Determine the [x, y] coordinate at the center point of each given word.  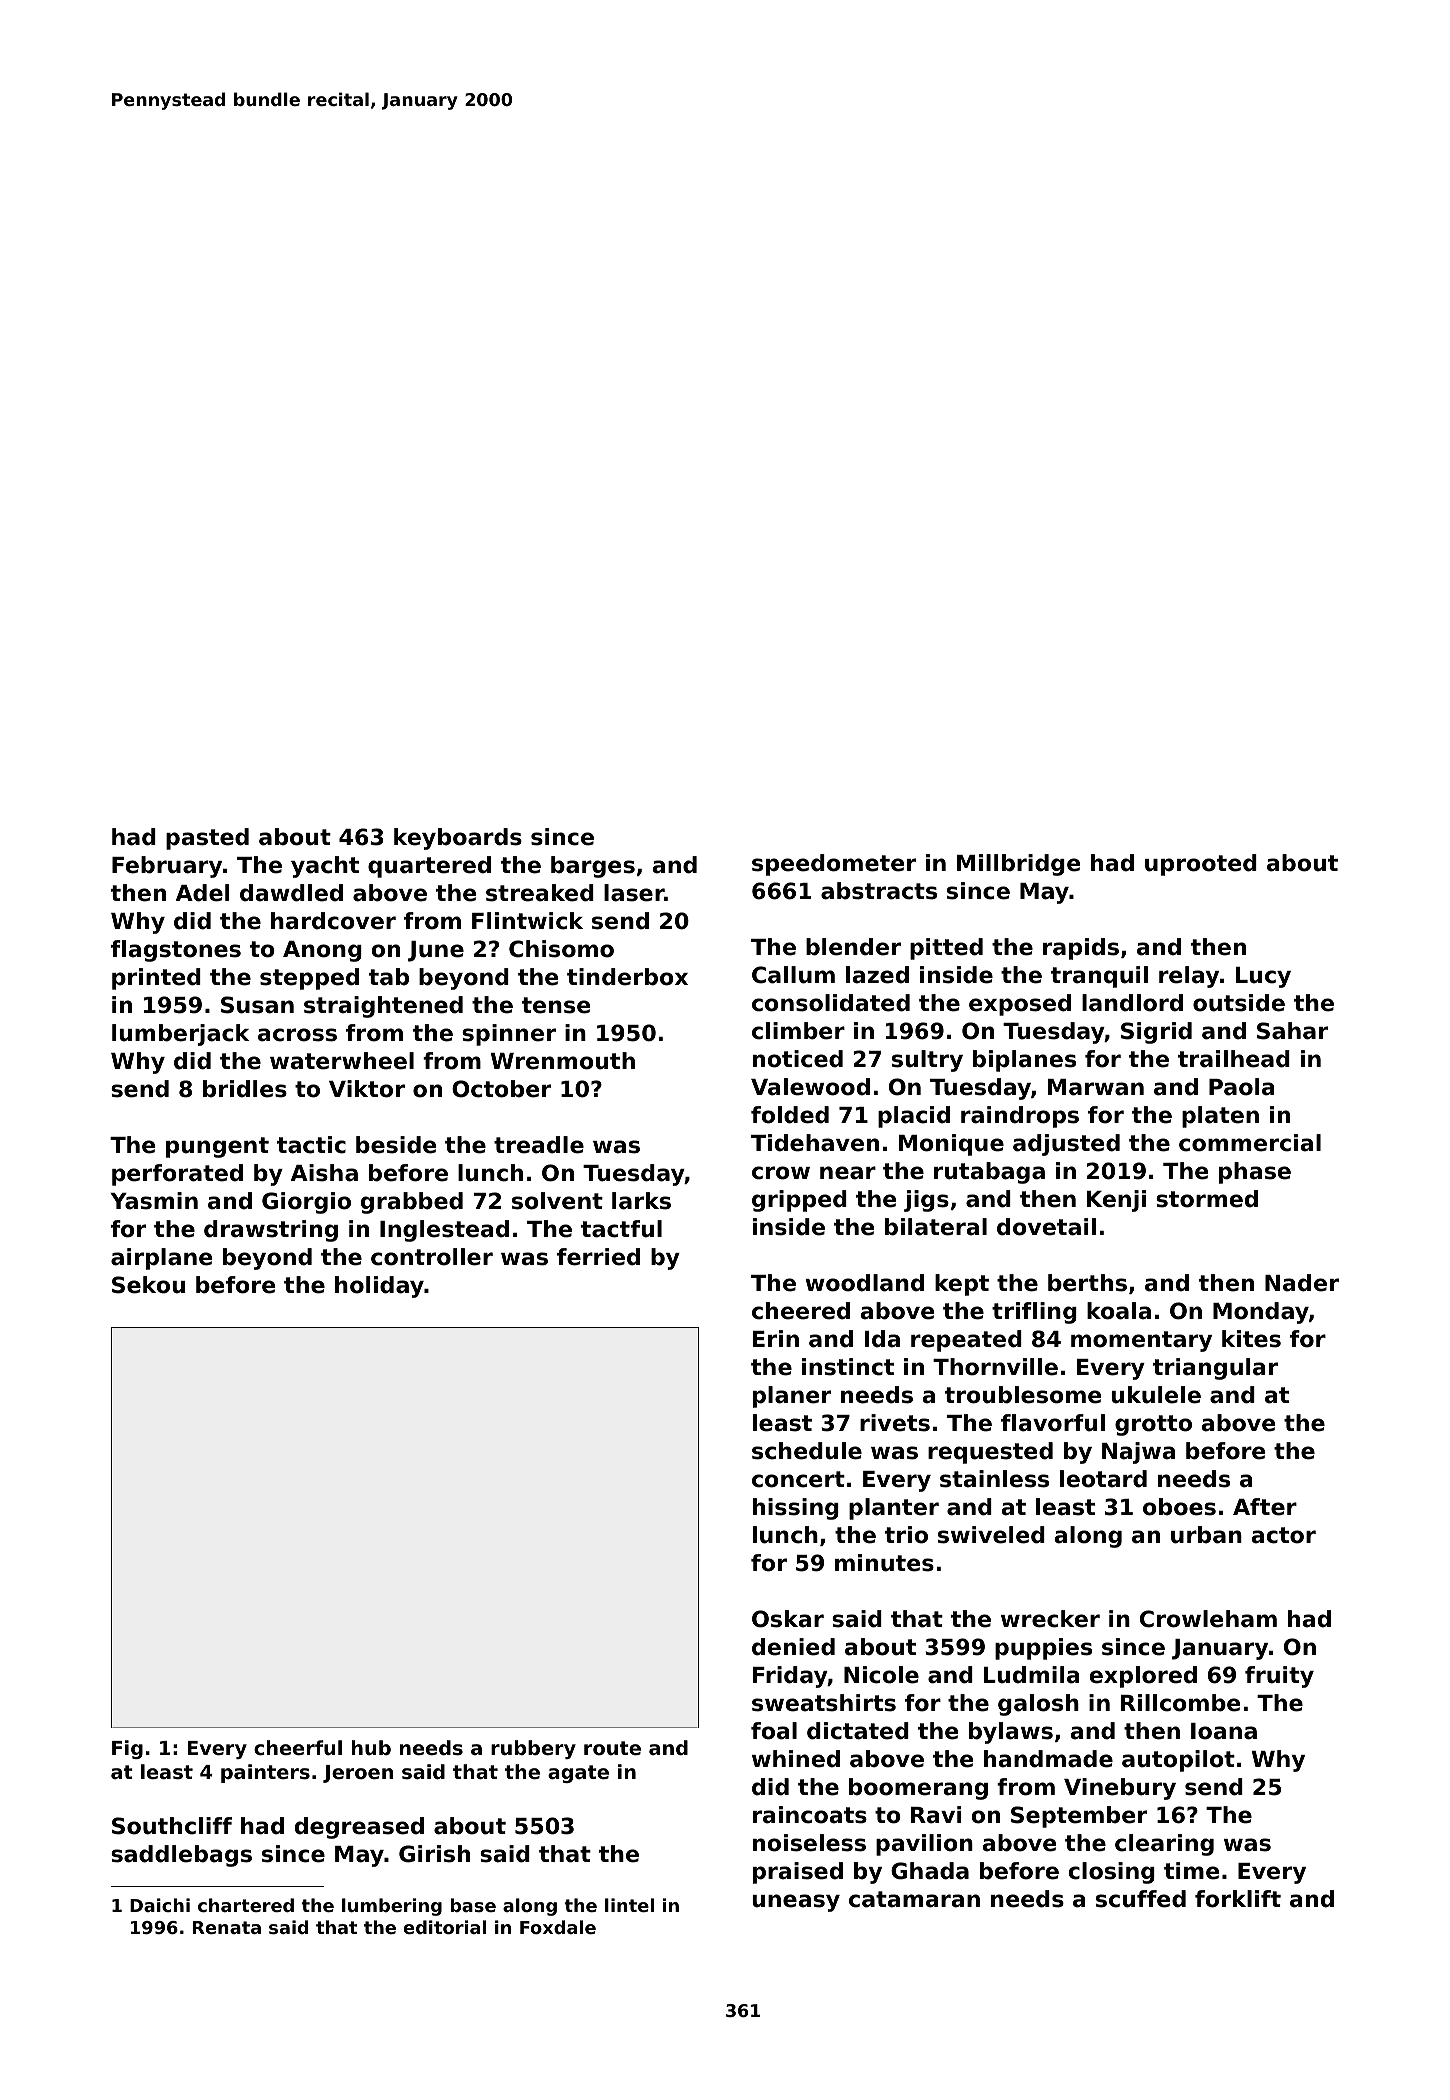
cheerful [298, 1747]
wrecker [1050, 1619]
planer [792, 1397]
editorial [445, 1927]
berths [1087, 1283]
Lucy [1263, 977]
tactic [311, 1145]
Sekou [148, 1285]
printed [156, 979]
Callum [793, 975]
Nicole [881, 1675]
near [848, 1173]
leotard [1103, 1479]
